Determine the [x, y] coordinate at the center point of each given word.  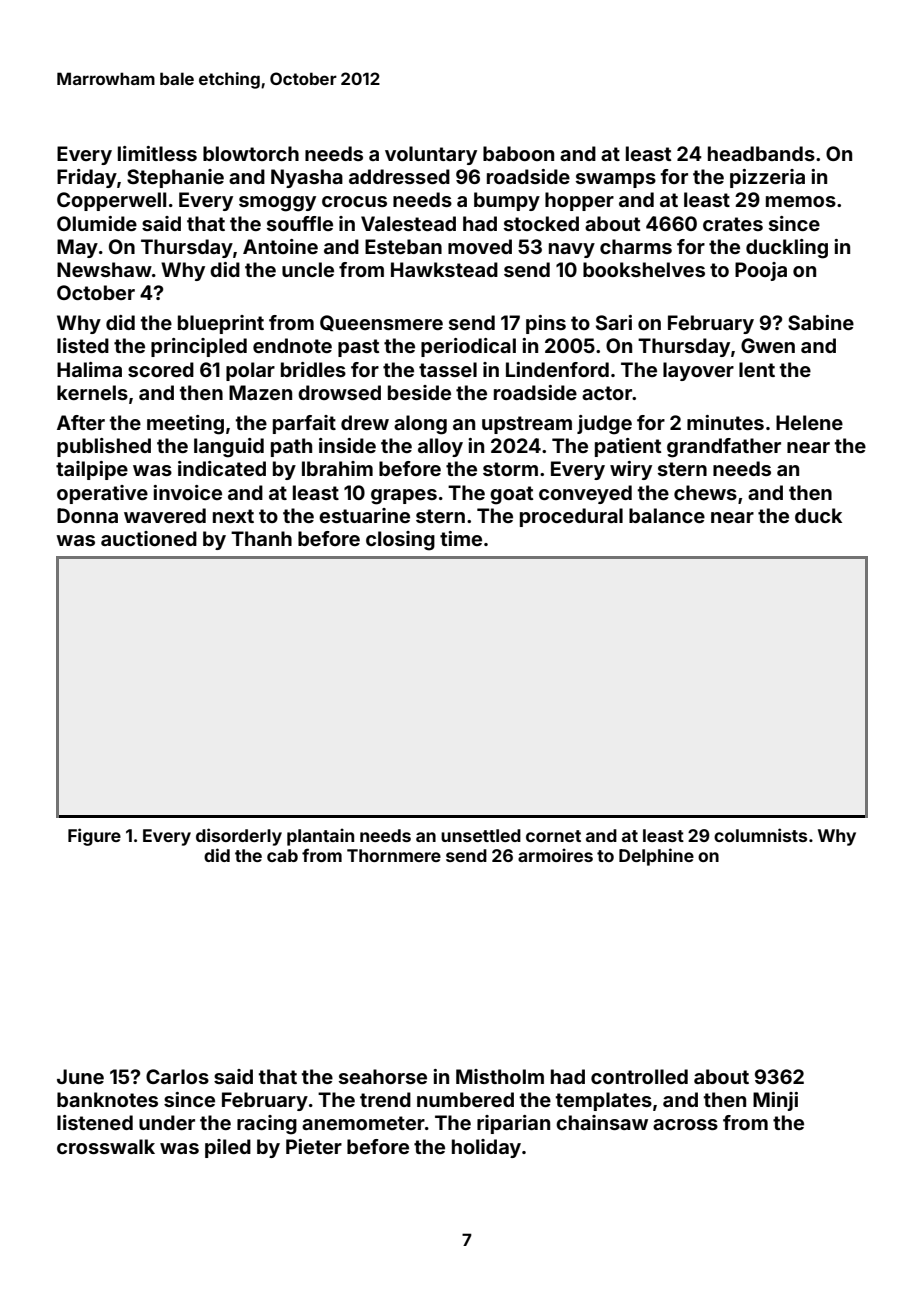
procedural [571, 517]
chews [705, 492]
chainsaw [602, 1122]
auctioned [149, 538]
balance [667, 515]
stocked [541, 223]
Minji [775, 1101]
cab [282, 855]
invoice [187, 492]
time [461, 538]
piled [228, 1148]
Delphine [656, 857]
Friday [87, 178]
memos [801, 201]
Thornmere [394, 855]
